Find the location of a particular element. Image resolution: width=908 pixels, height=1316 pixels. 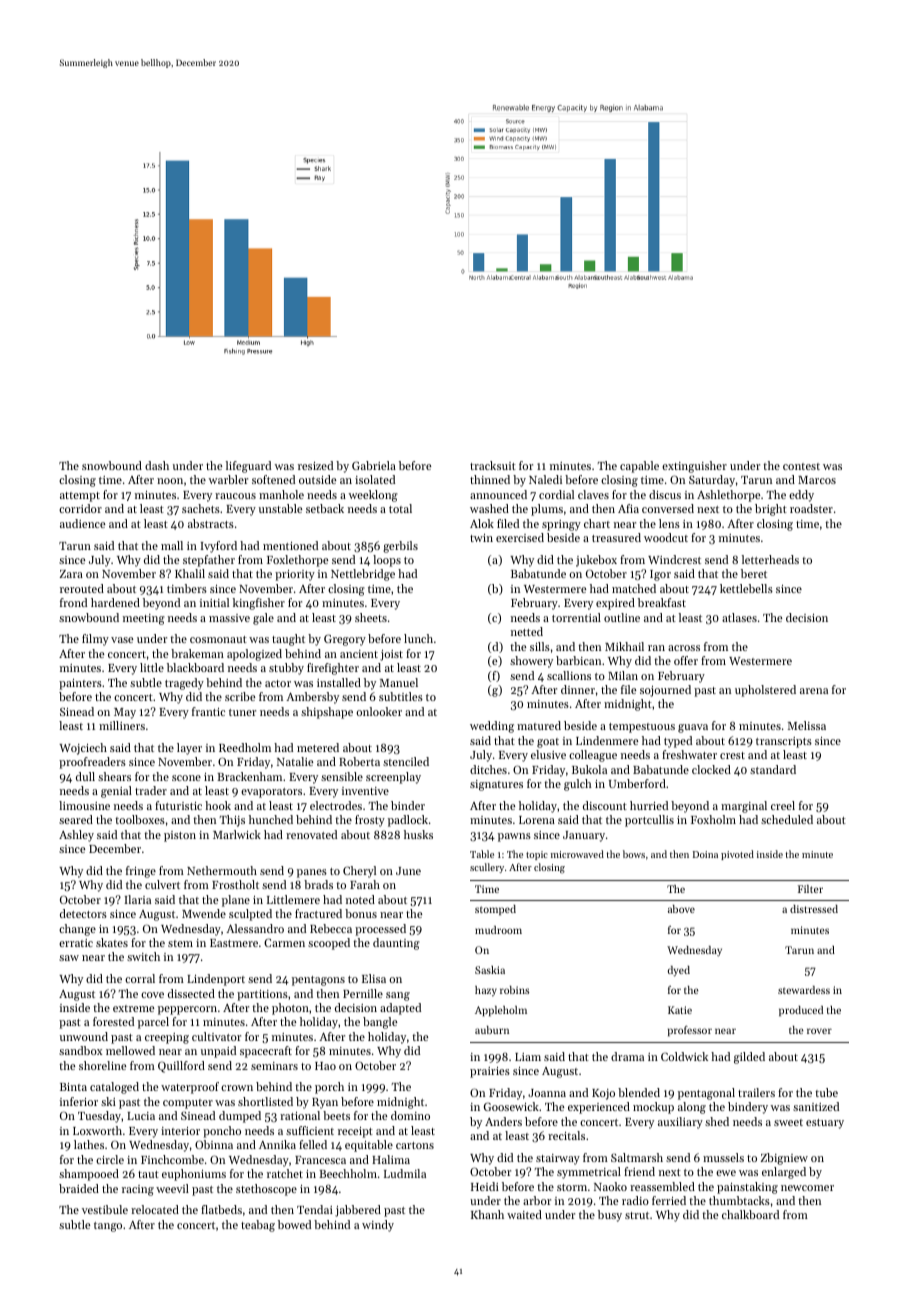

distressed is located at coordinates (814, 909).
